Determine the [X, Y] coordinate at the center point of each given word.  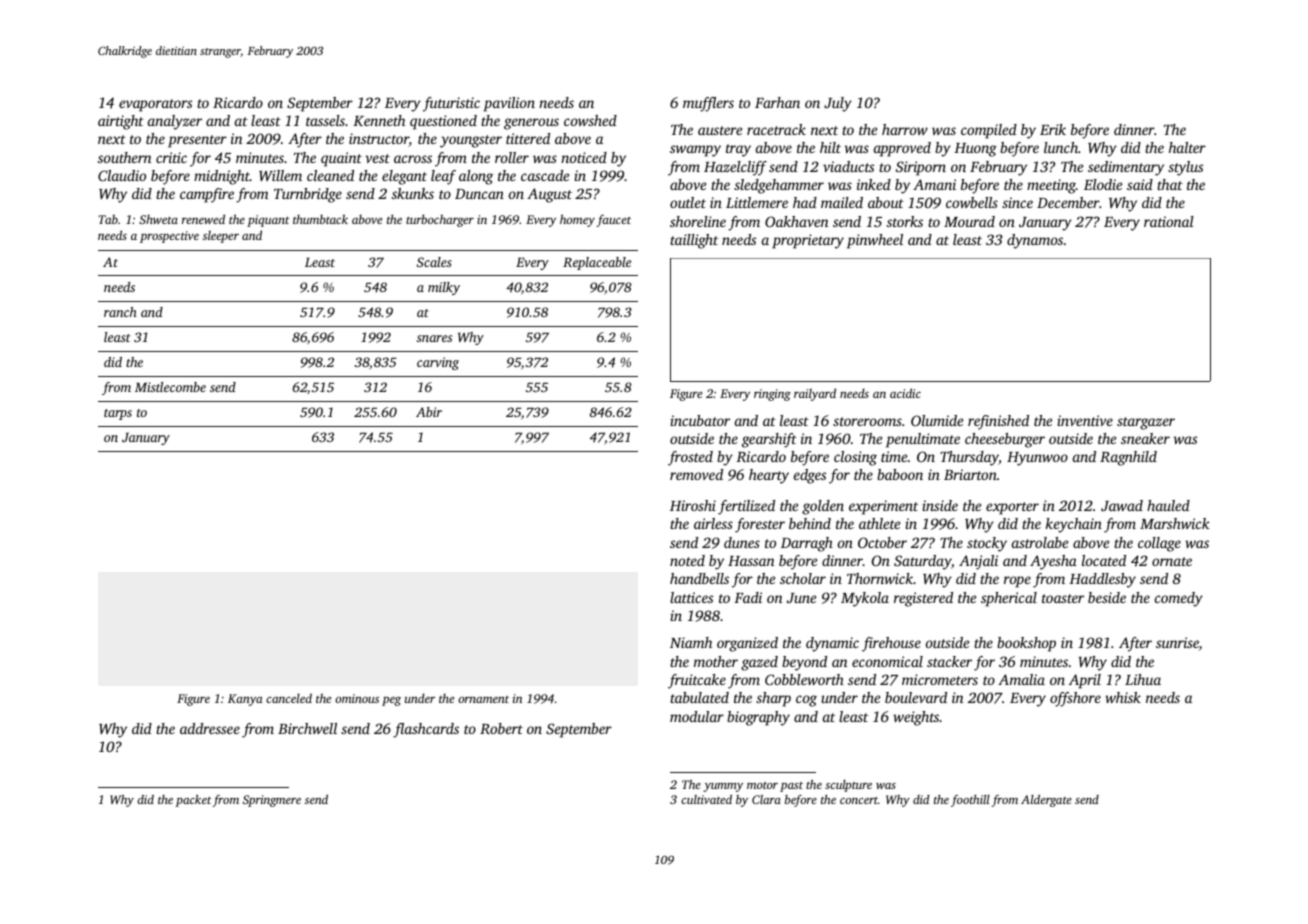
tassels [325, 120]
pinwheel [875, 241]
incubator [700, 420]
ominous [357, 698]
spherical [1009, 599]
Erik [1053, 129]
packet [193, 801]
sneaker [1145, 438]
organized [747, 644]
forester [760, 525]
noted [687, 560]
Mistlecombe [170, 387]
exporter [1012, 508]
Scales [434, 262]
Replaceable [597, 263]
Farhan [777, 102]
